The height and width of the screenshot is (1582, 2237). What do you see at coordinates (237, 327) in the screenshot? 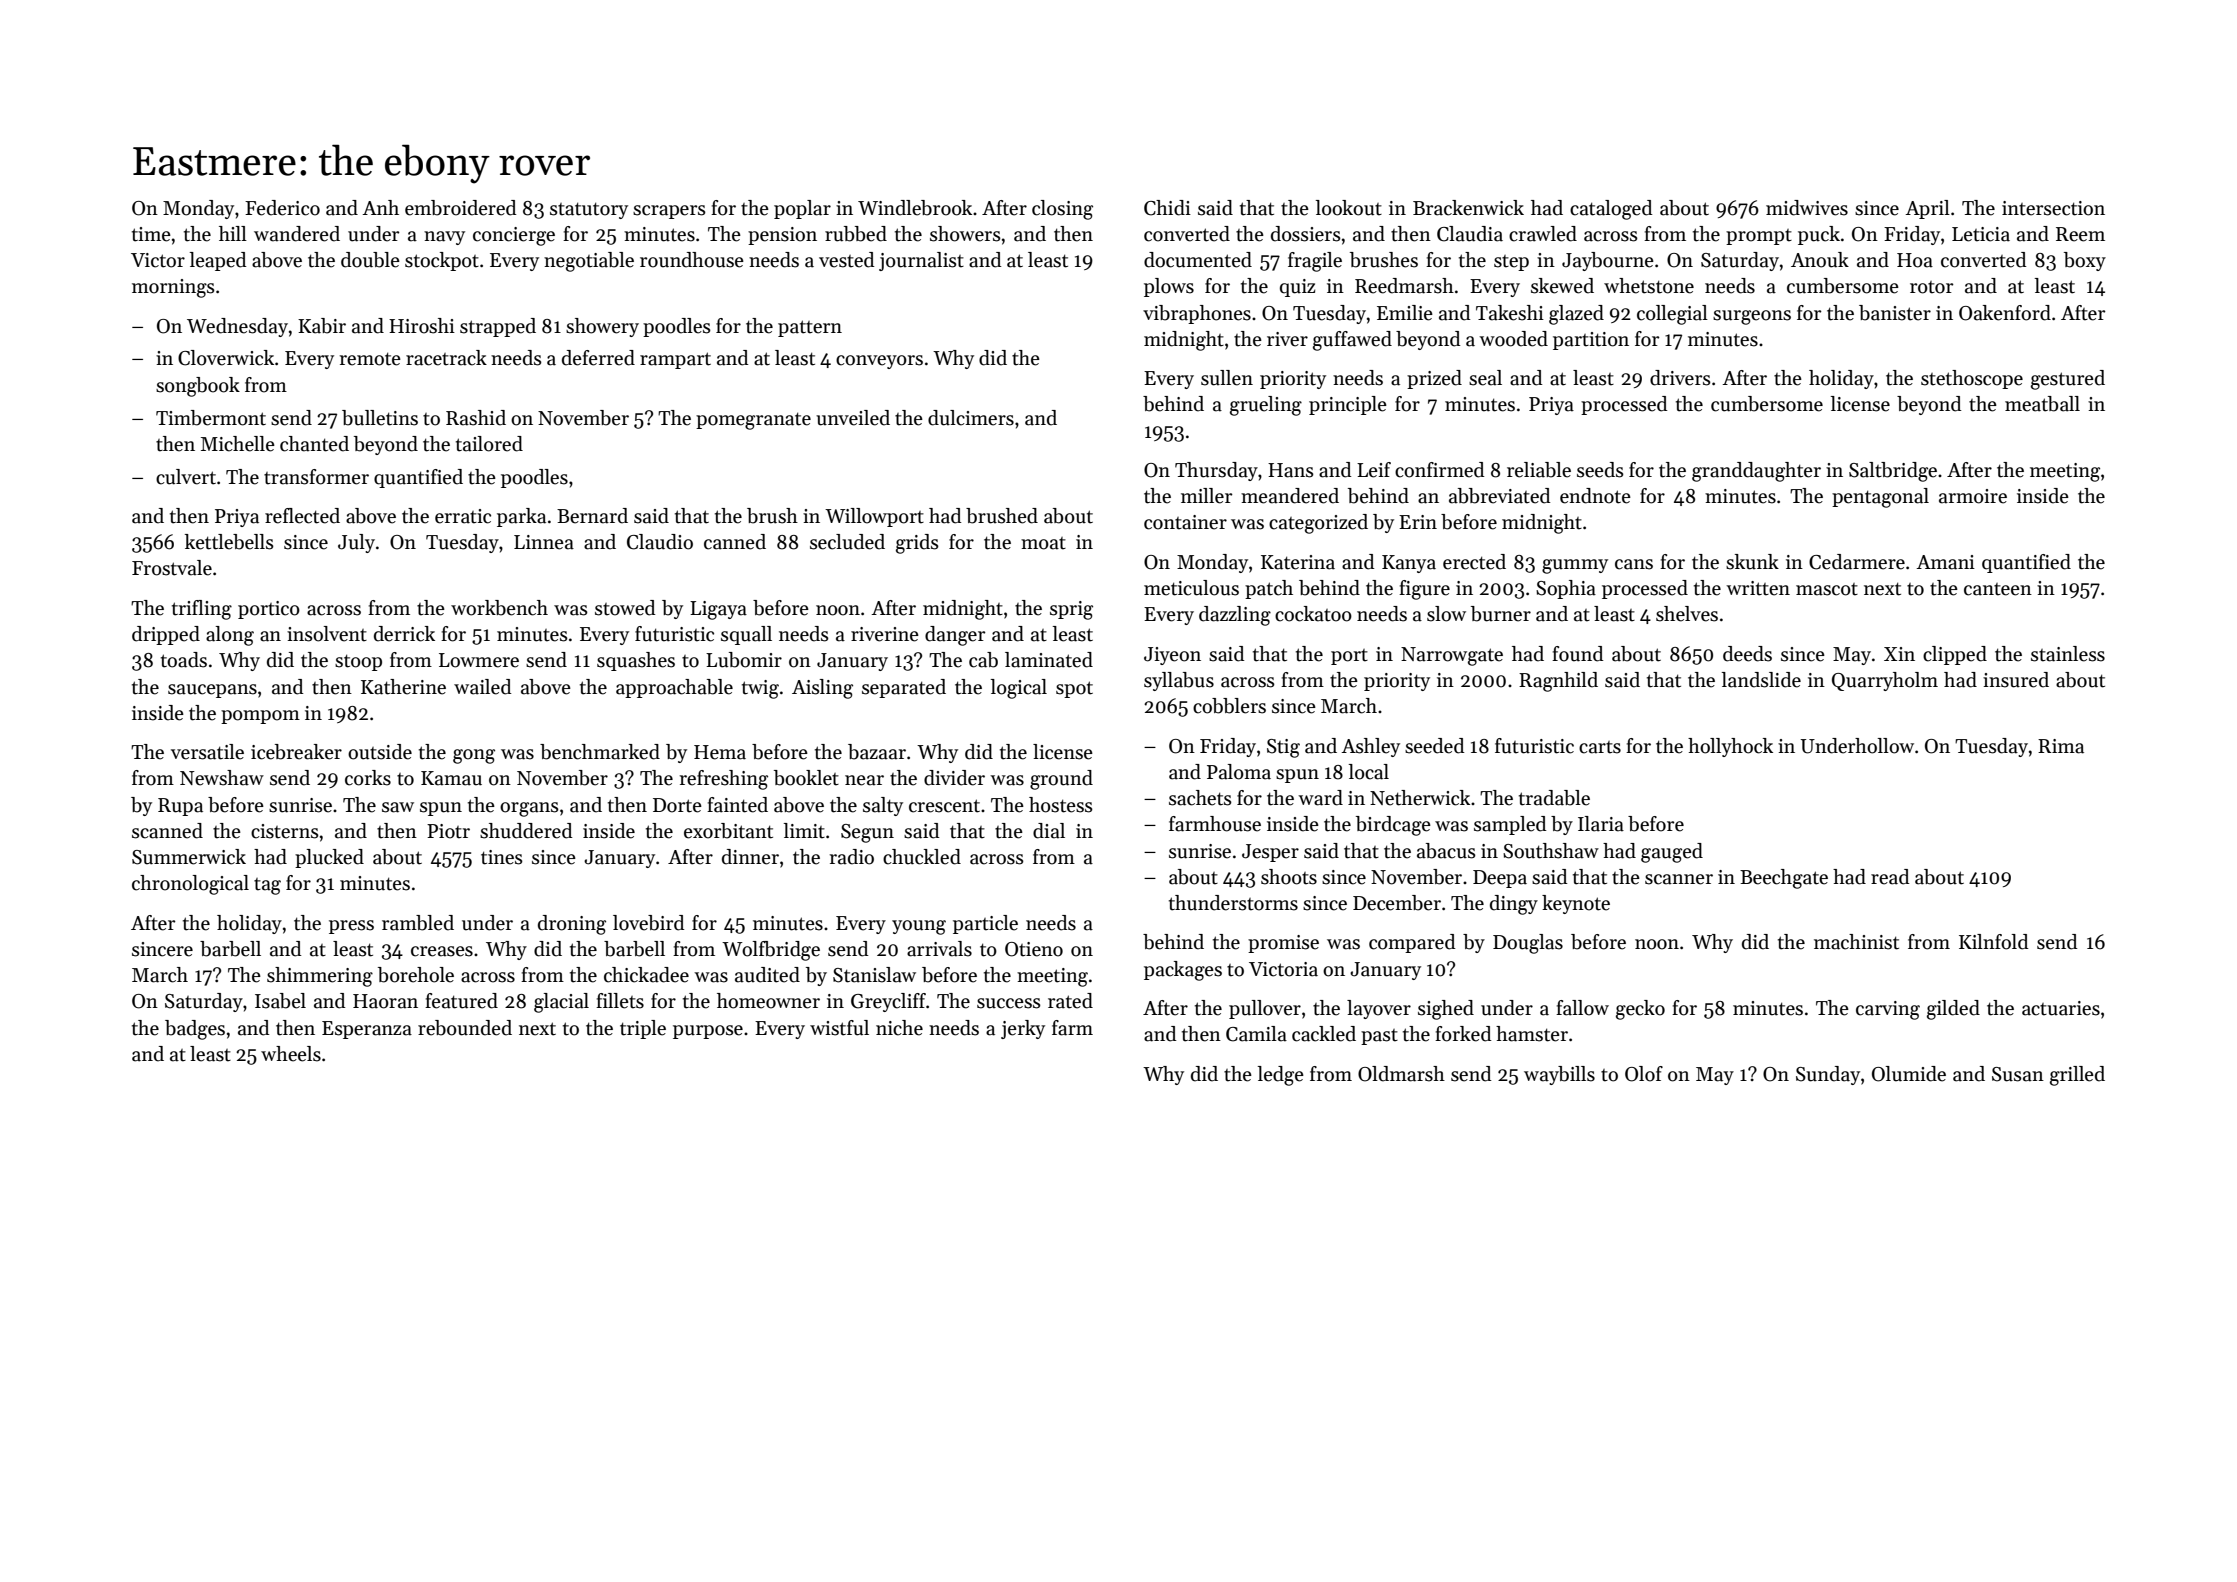
I see `Wednesday` at bounding box center [237, 327].
